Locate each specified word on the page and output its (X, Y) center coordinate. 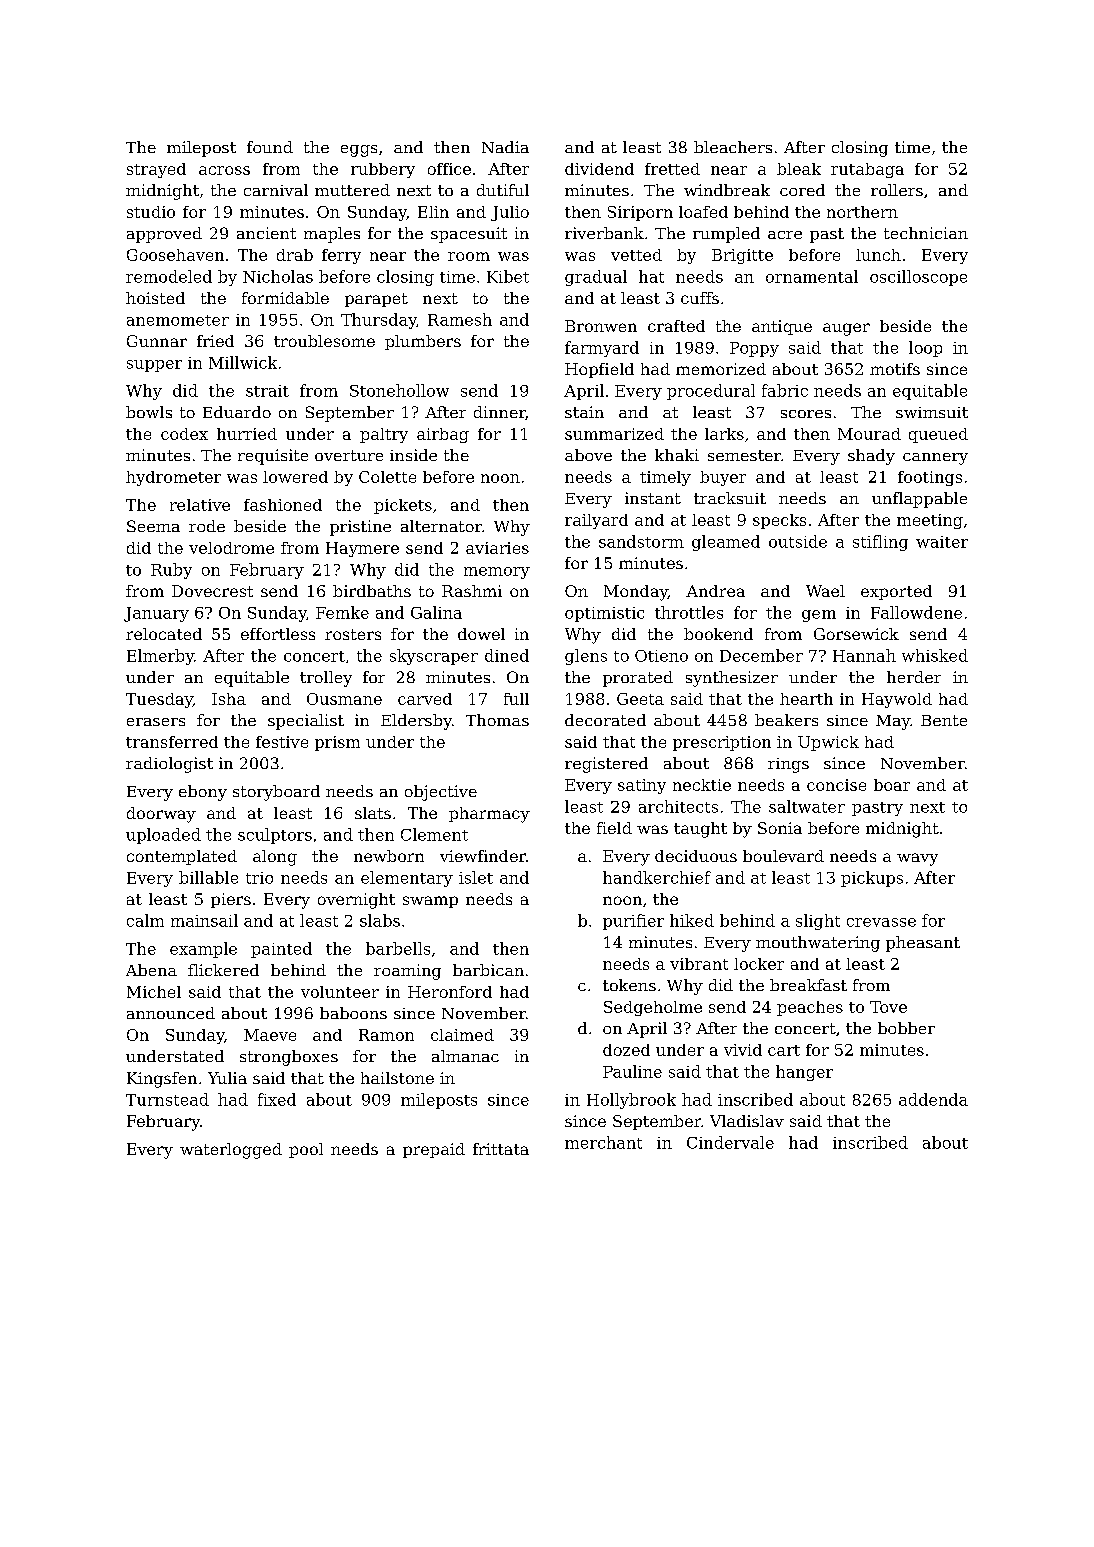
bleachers (733, 147)
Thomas (497, 720)
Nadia (505, 147)
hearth (806, 699)
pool (306, 1150)
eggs (359, 151)
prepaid (434, 1150)
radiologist (169, 765)
